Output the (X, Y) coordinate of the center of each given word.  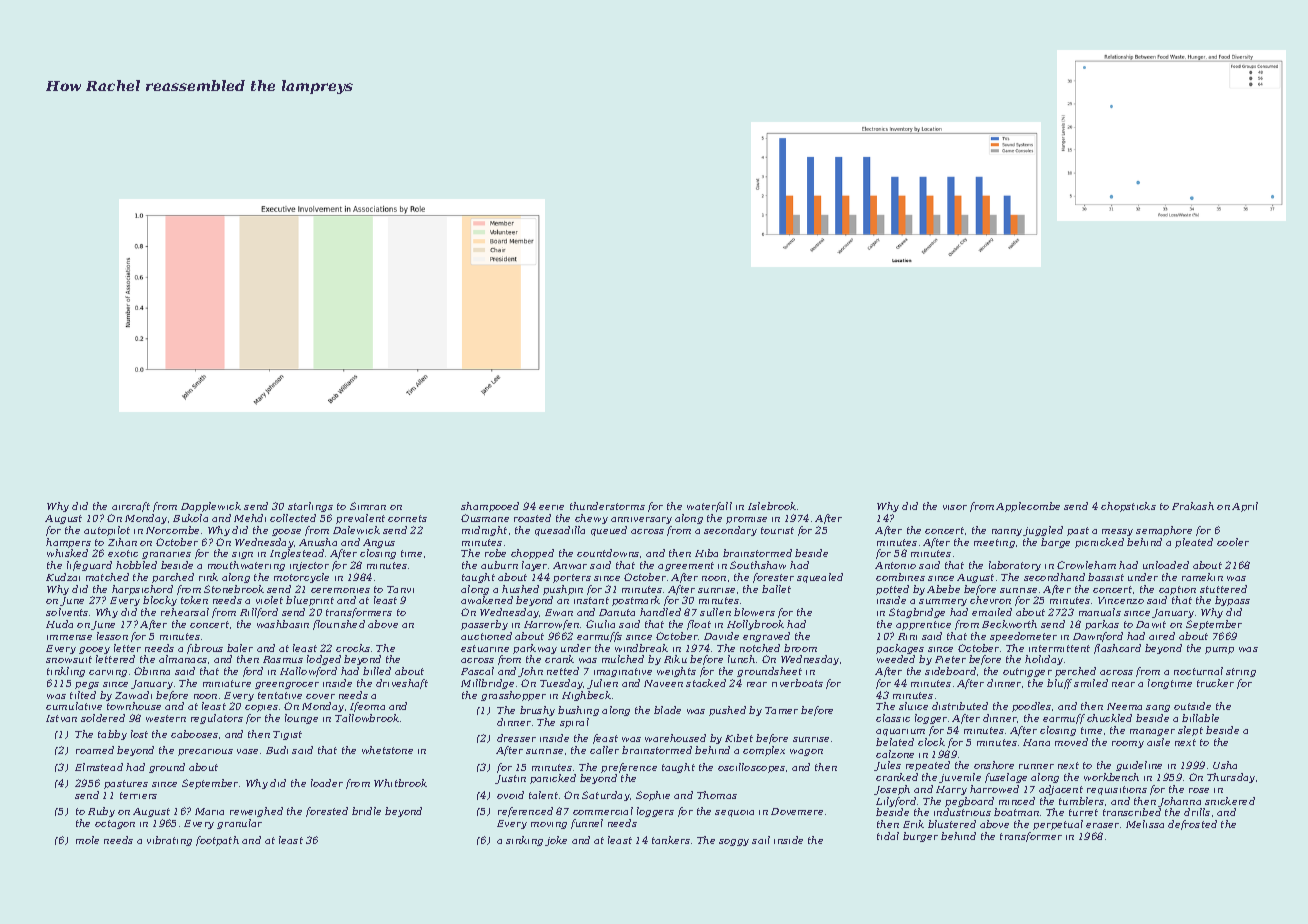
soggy (734, 842)
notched (760, 648)
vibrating (169, 841)
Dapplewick (211, 507)
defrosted (1192, 825)
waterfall (709, 507)
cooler (1233, 542)
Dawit (1151, 624)
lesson (112, 636)
